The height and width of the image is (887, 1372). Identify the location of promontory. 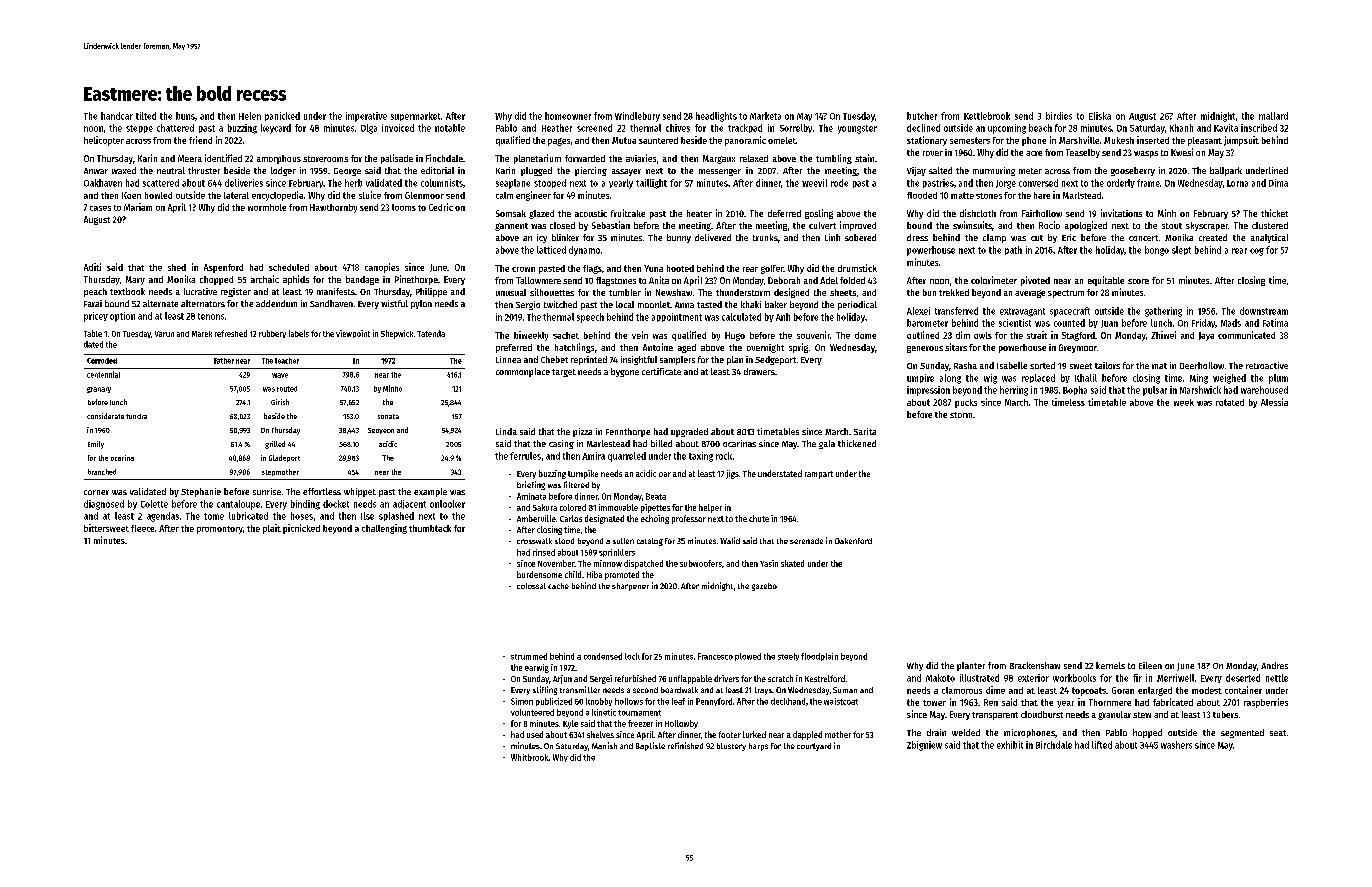
(220, 530).
